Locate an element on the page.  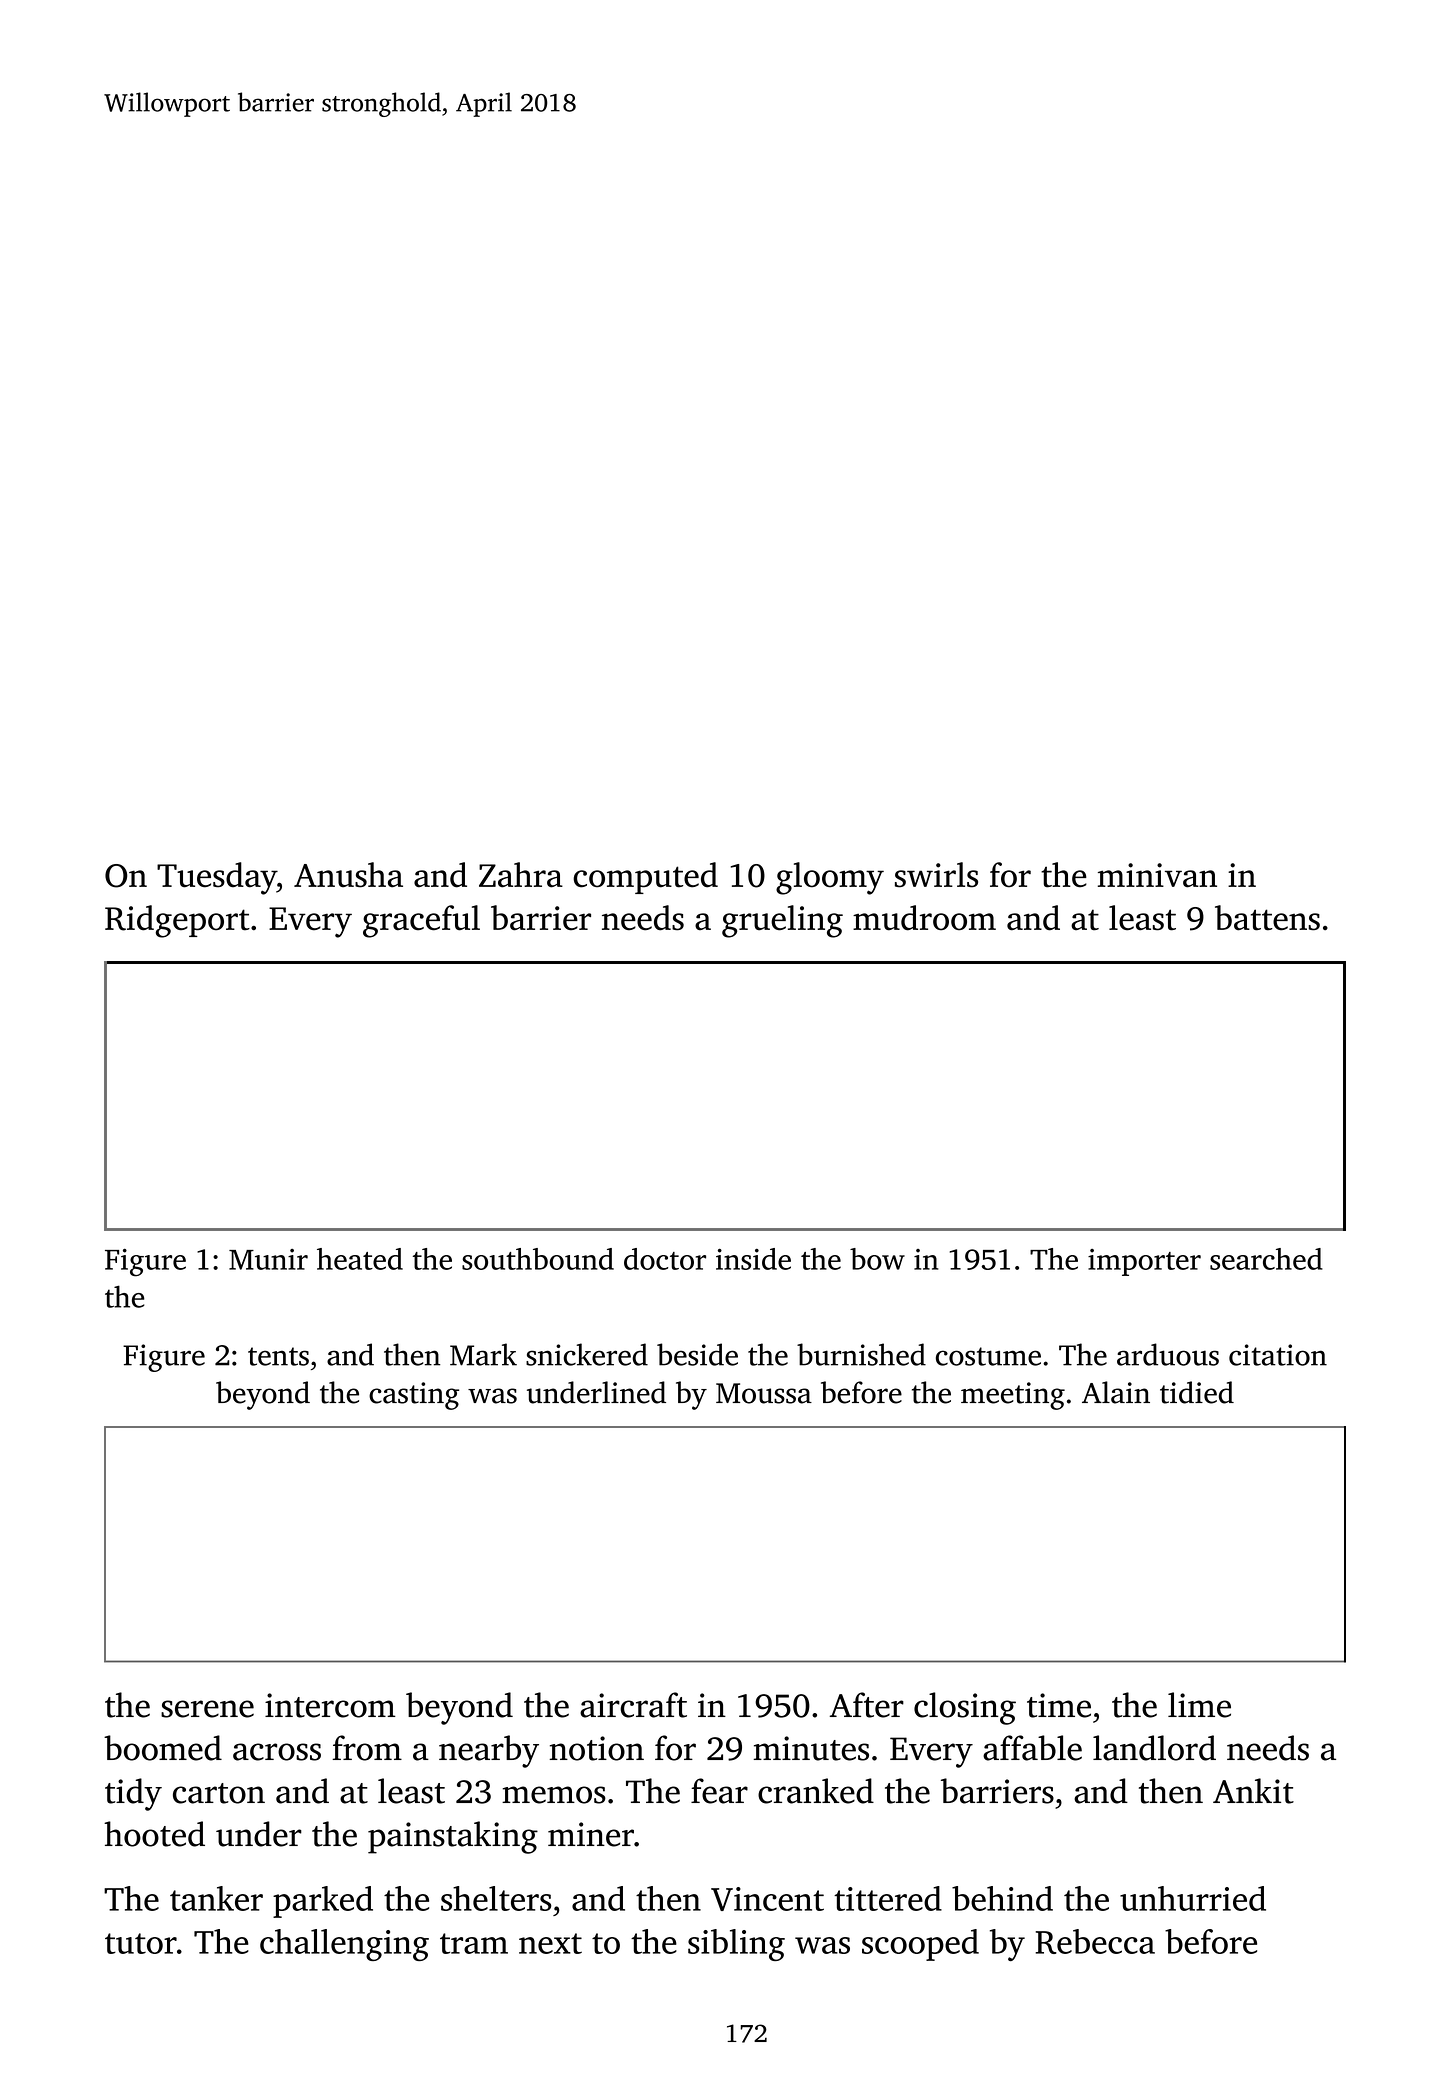
meeting is located at coordinates (1013, 1396).
